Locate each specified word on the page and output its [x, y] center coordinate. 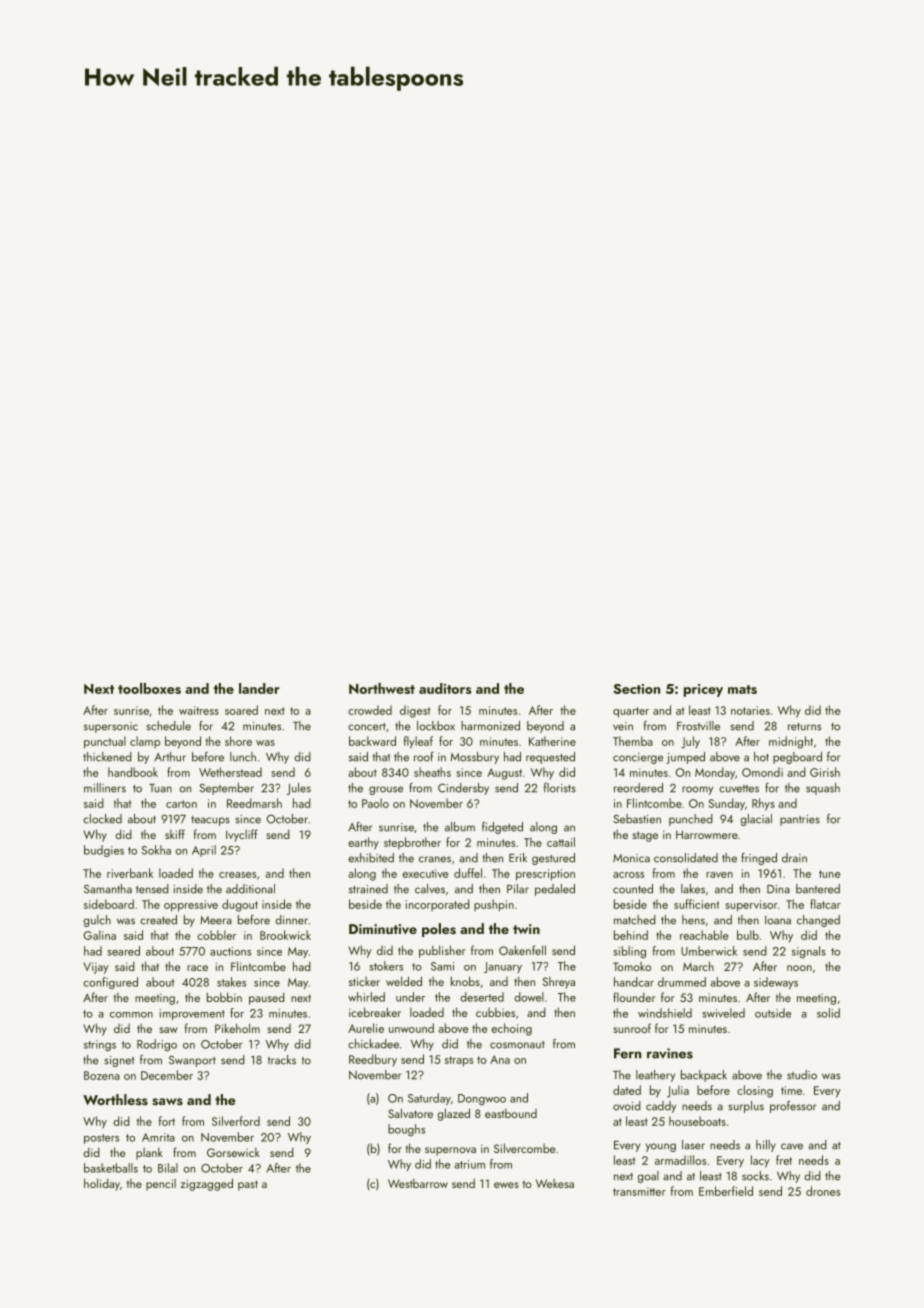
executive [425, 873]
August [504, 774]
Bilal [168, 1168]
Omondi [762, 772]
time [791, 1090]
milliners [105, 788]
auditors [445, 688]
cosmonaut [517, 1045]
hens [693, 920]
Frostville [698, 726]
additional [250, 889]
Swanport [192, 1061]
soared [241, 710]
